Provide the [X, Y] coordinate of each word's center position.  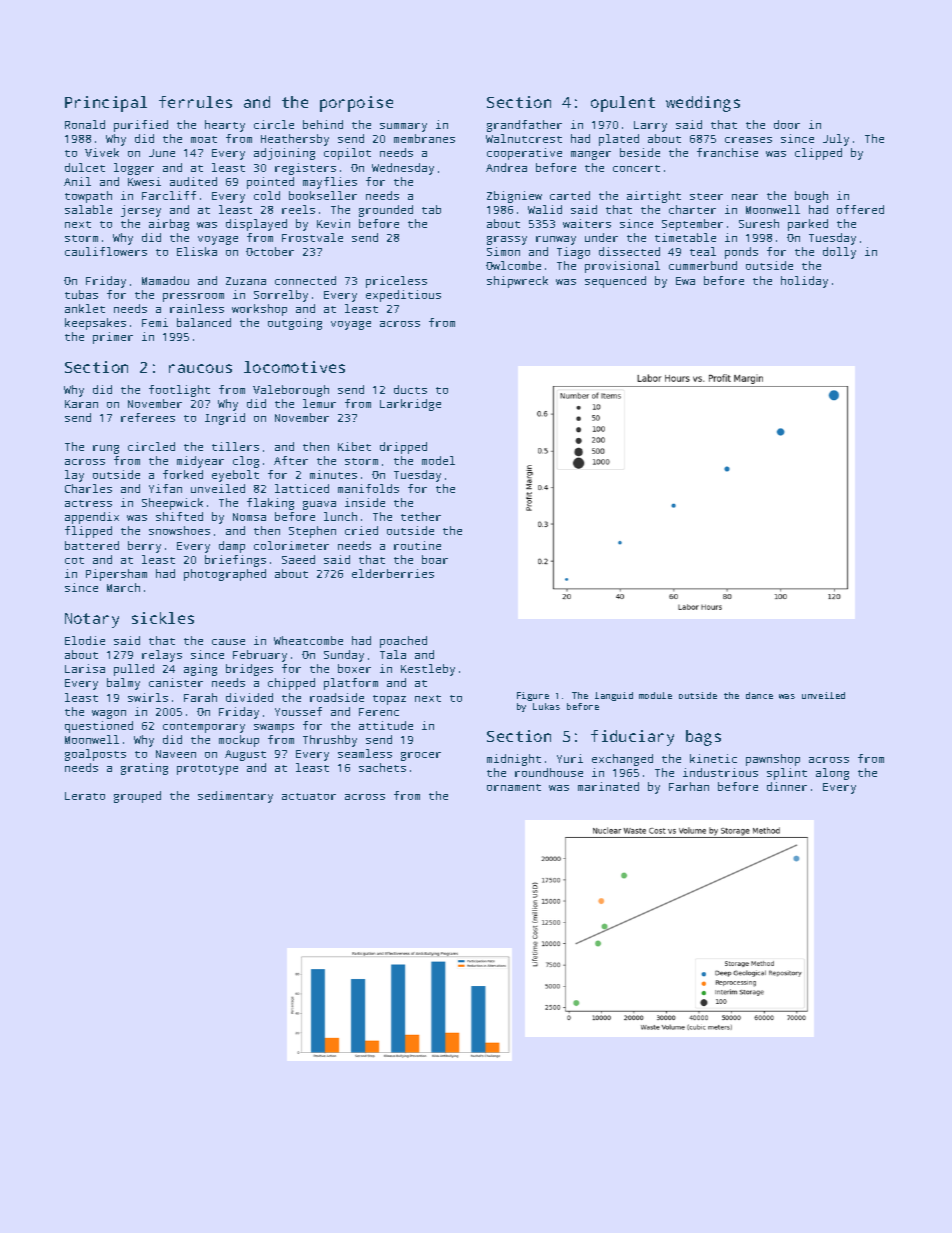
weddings [703, 104]
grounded [386, 211]
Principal [106, 104]
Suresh [759, 223]
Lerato [85, 796]
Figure [533, 696]
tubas [81, 294]
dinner [787, 786]
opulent [623, 104]
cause [228, 642]
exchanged [622, 760]
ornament [514, 787]
